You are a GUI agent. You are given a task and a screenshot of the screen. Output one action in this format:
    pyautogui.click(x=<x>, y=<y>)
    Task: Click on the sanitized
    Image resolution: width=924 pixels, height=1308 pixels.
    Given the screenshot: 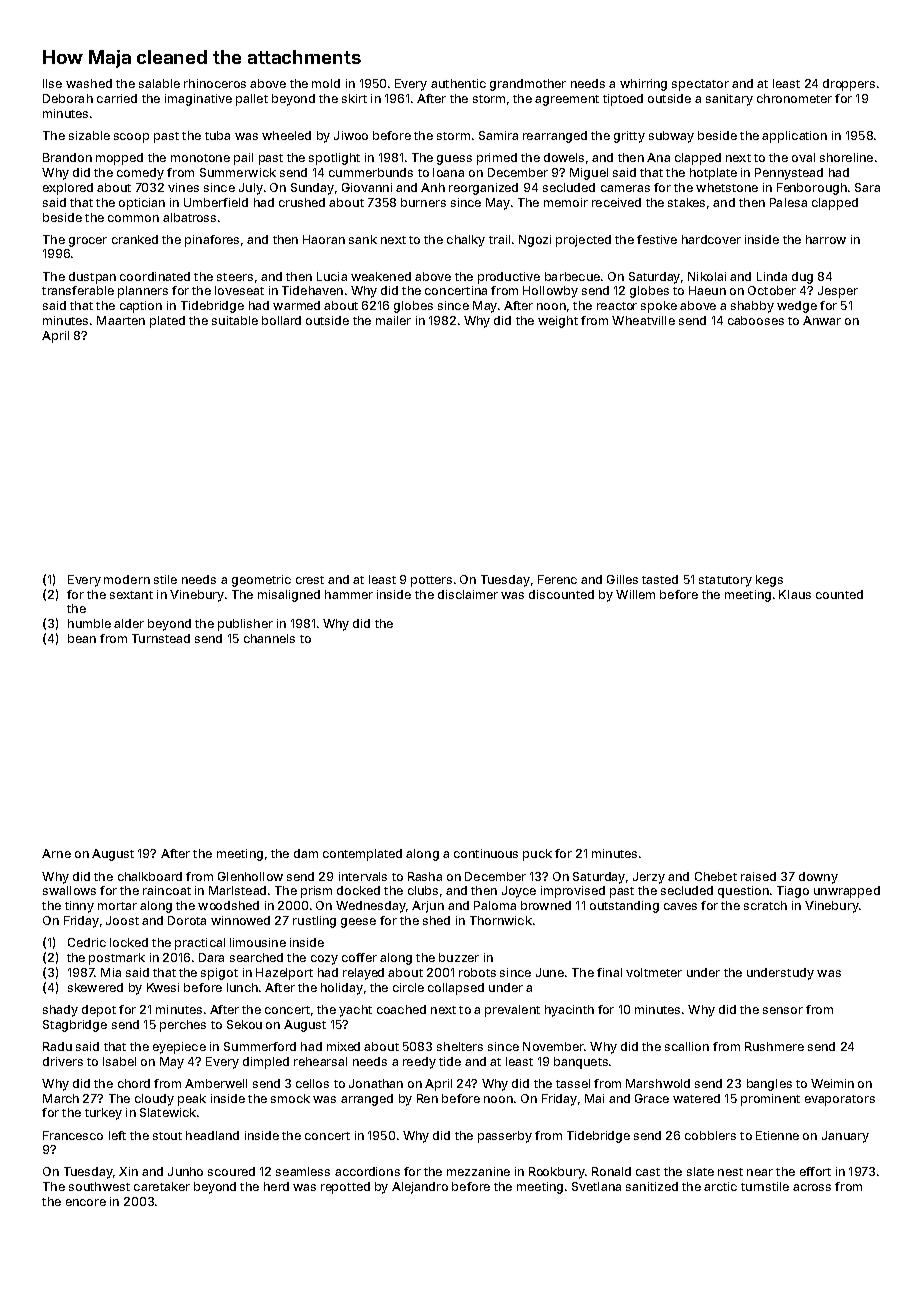 What is the action you would take?
    pyautogui.click(x=652, y=1186)
